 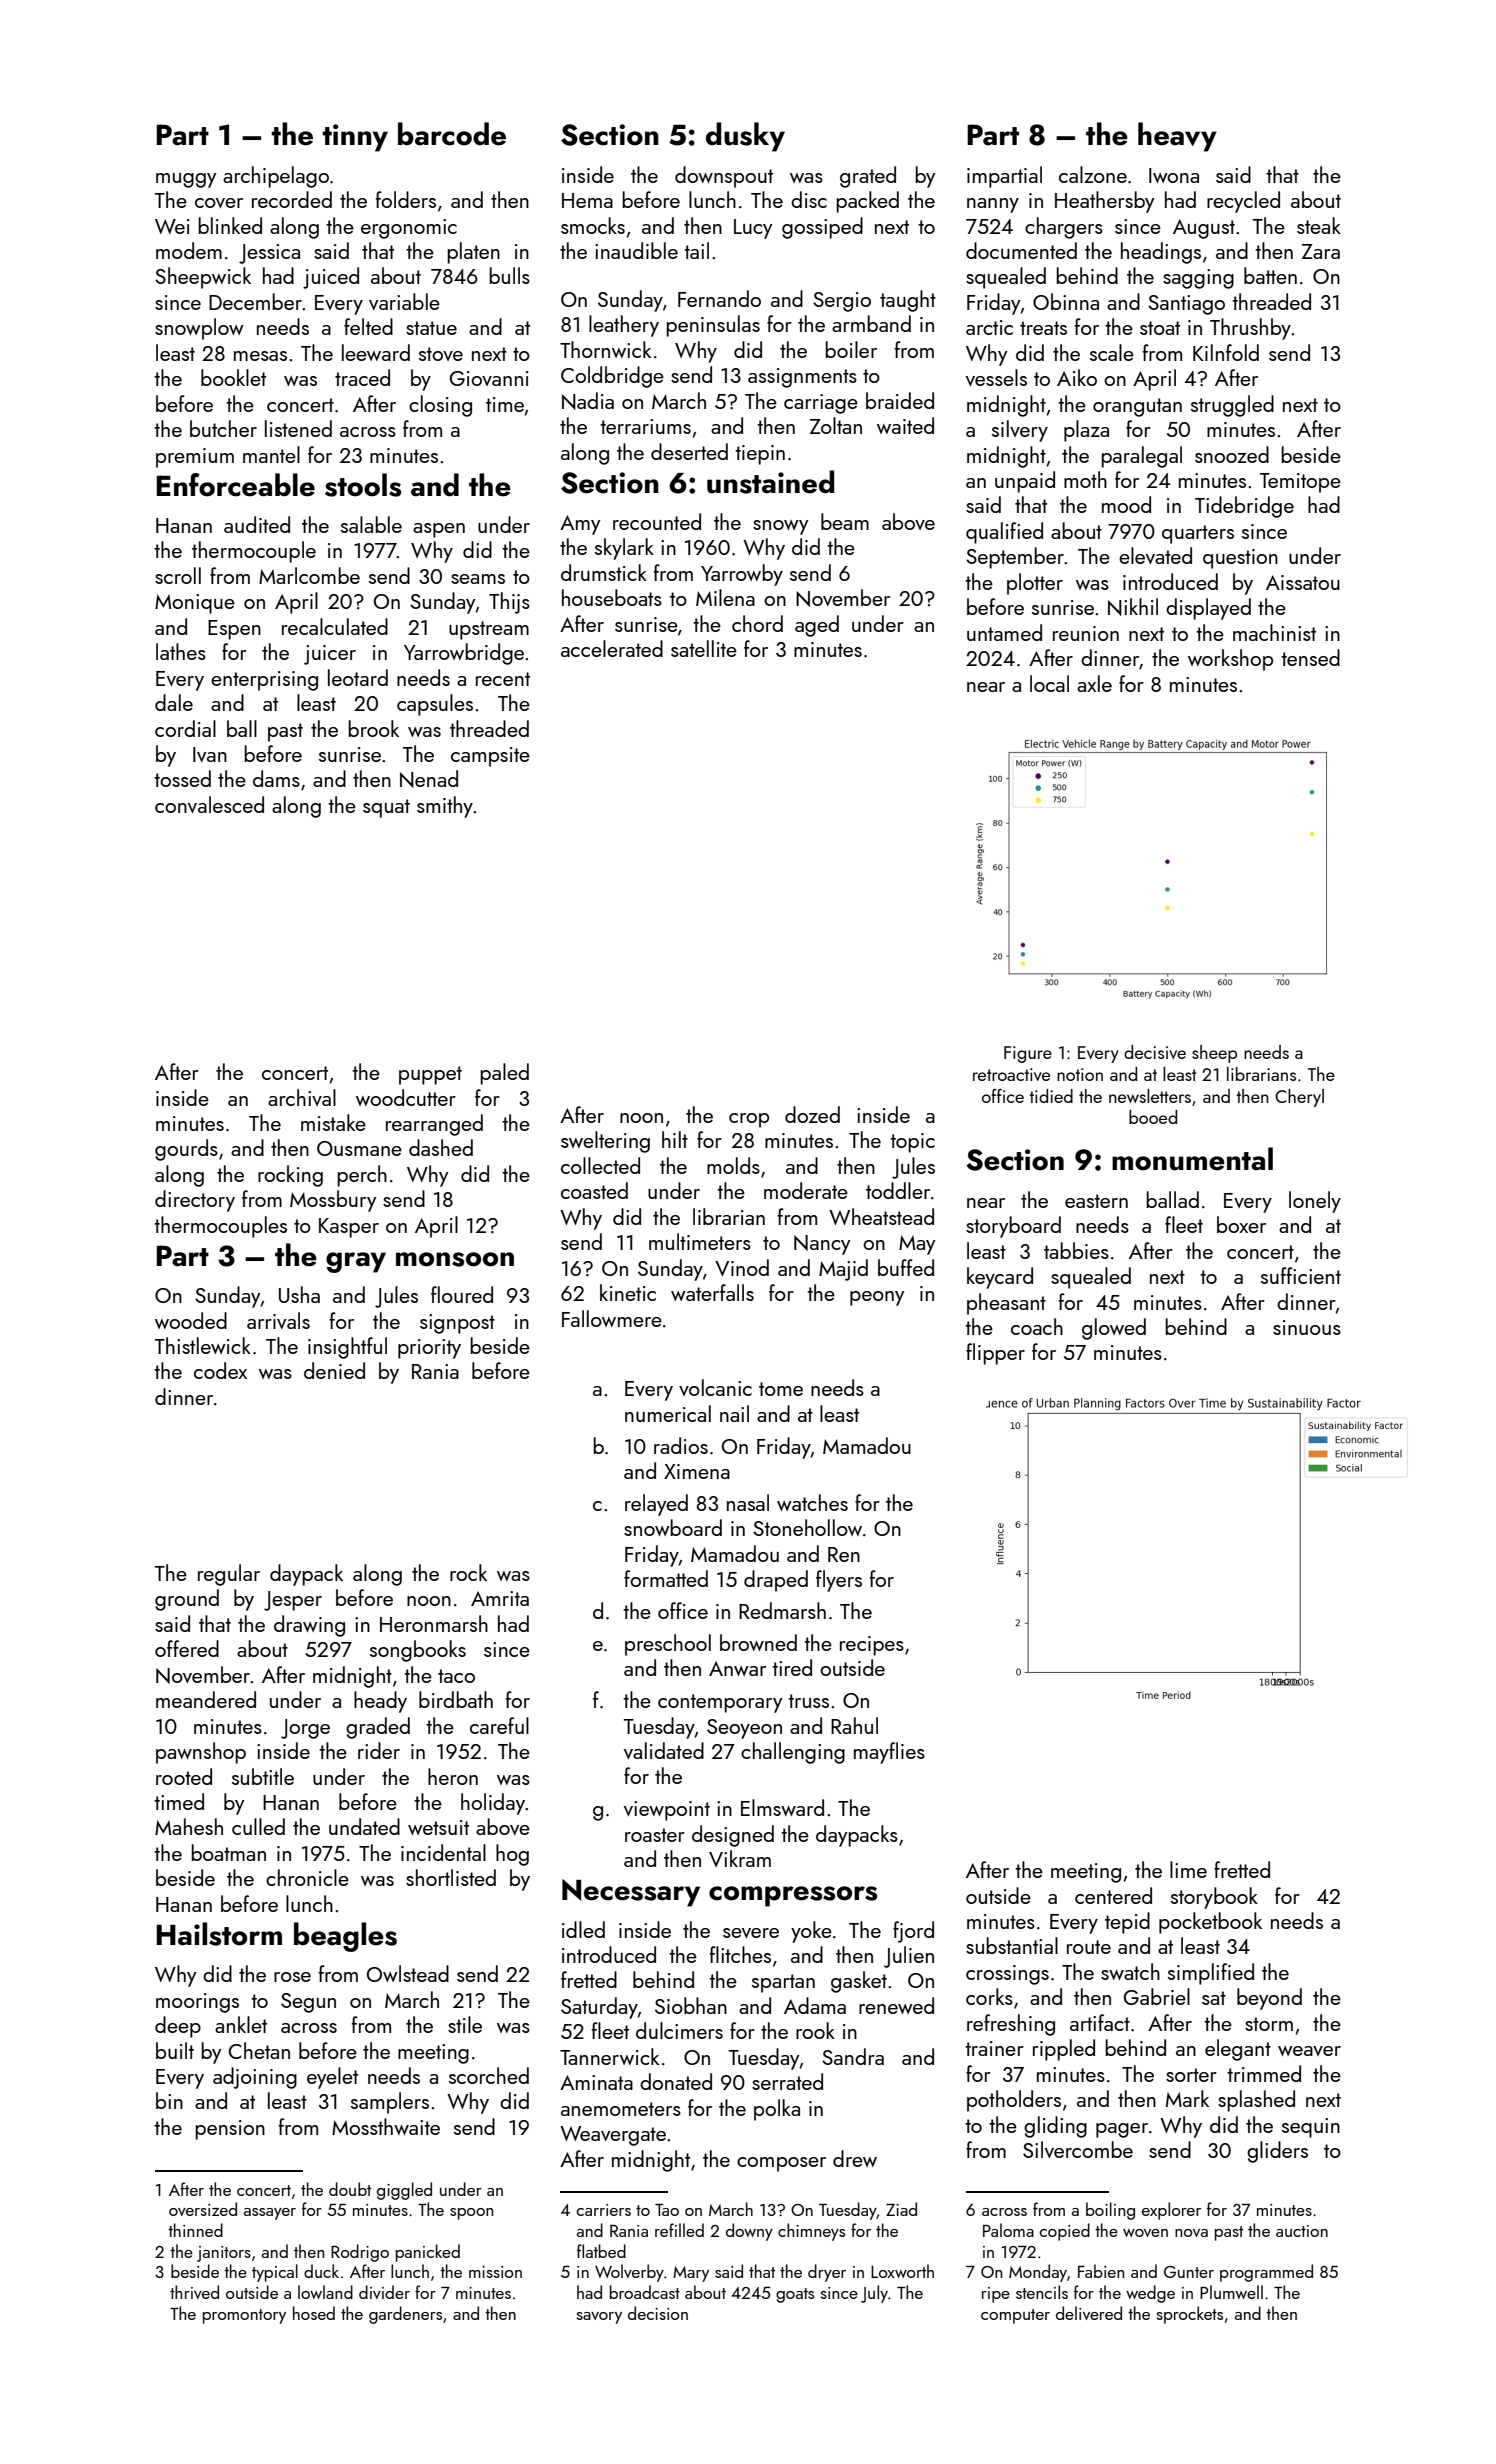 I want to click on dusky, so click(x=745, y=137).
